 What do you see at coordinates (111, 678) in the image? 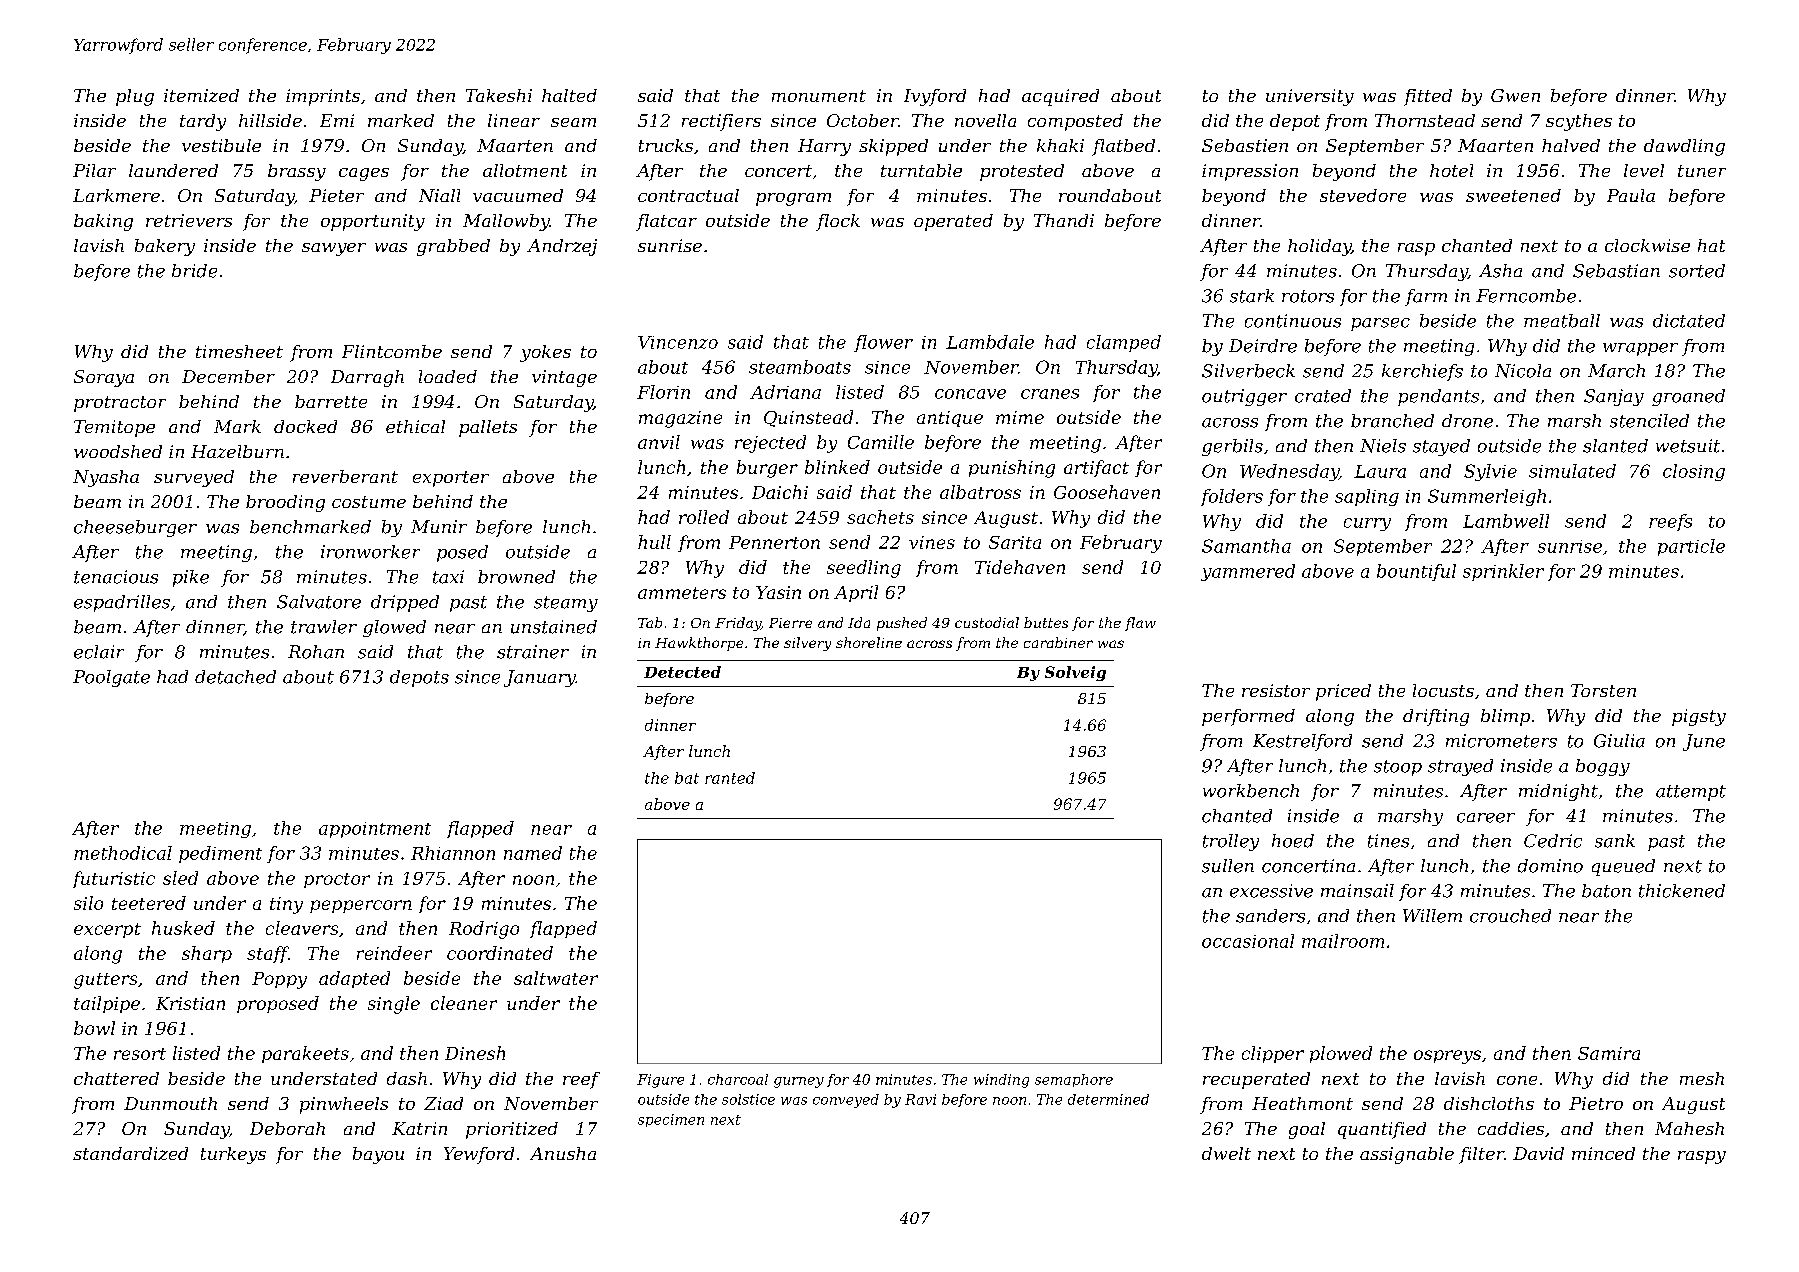
I see `Poolgate` at bounding box center [111, 678].
